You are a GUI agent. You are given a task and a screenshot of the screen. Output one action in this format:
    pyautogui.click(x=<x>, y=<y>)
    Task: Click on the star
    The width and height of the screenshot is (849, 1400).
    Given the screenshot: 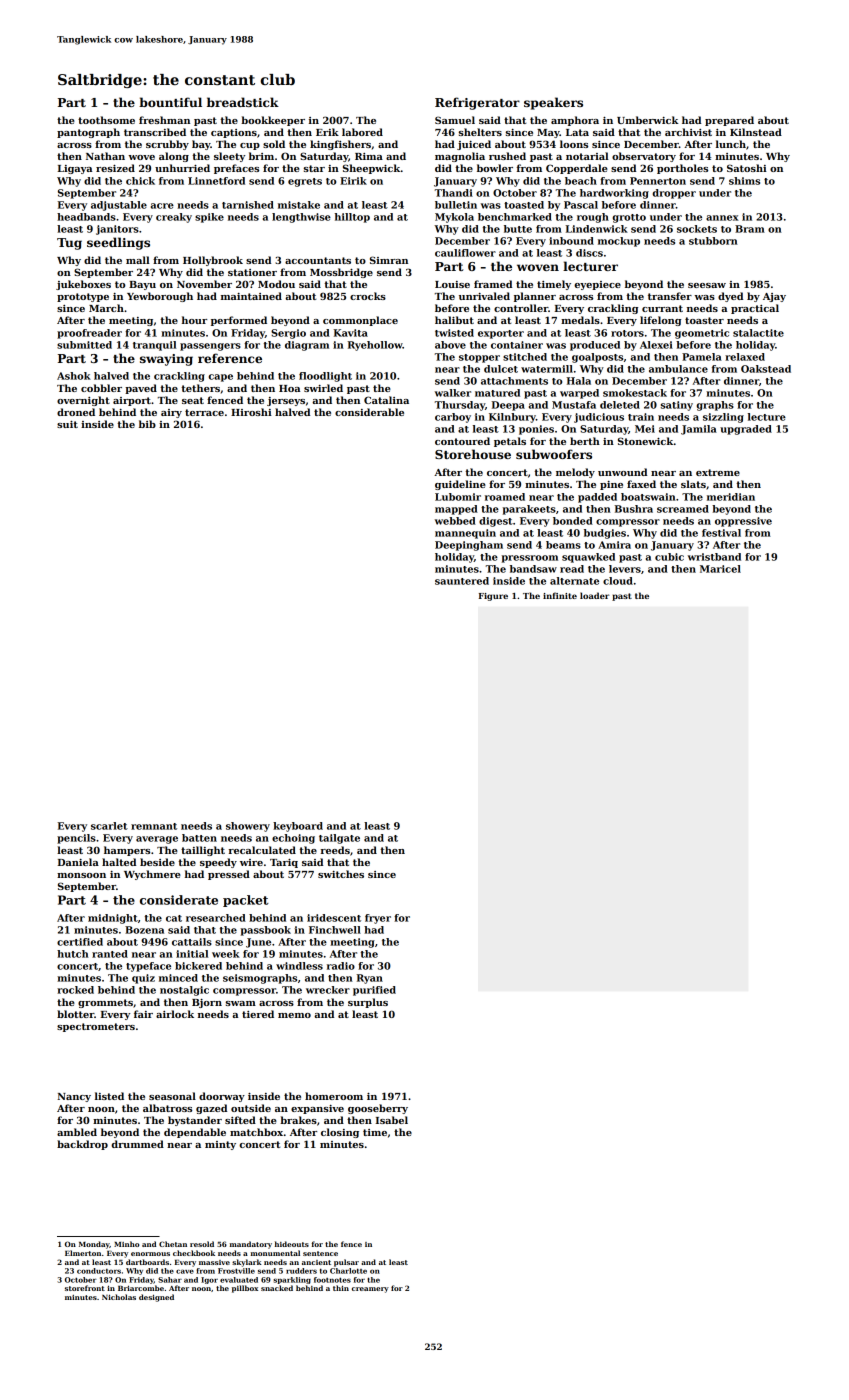 What is the action you would take?
    pyautogui.click(x=314, y=168)
